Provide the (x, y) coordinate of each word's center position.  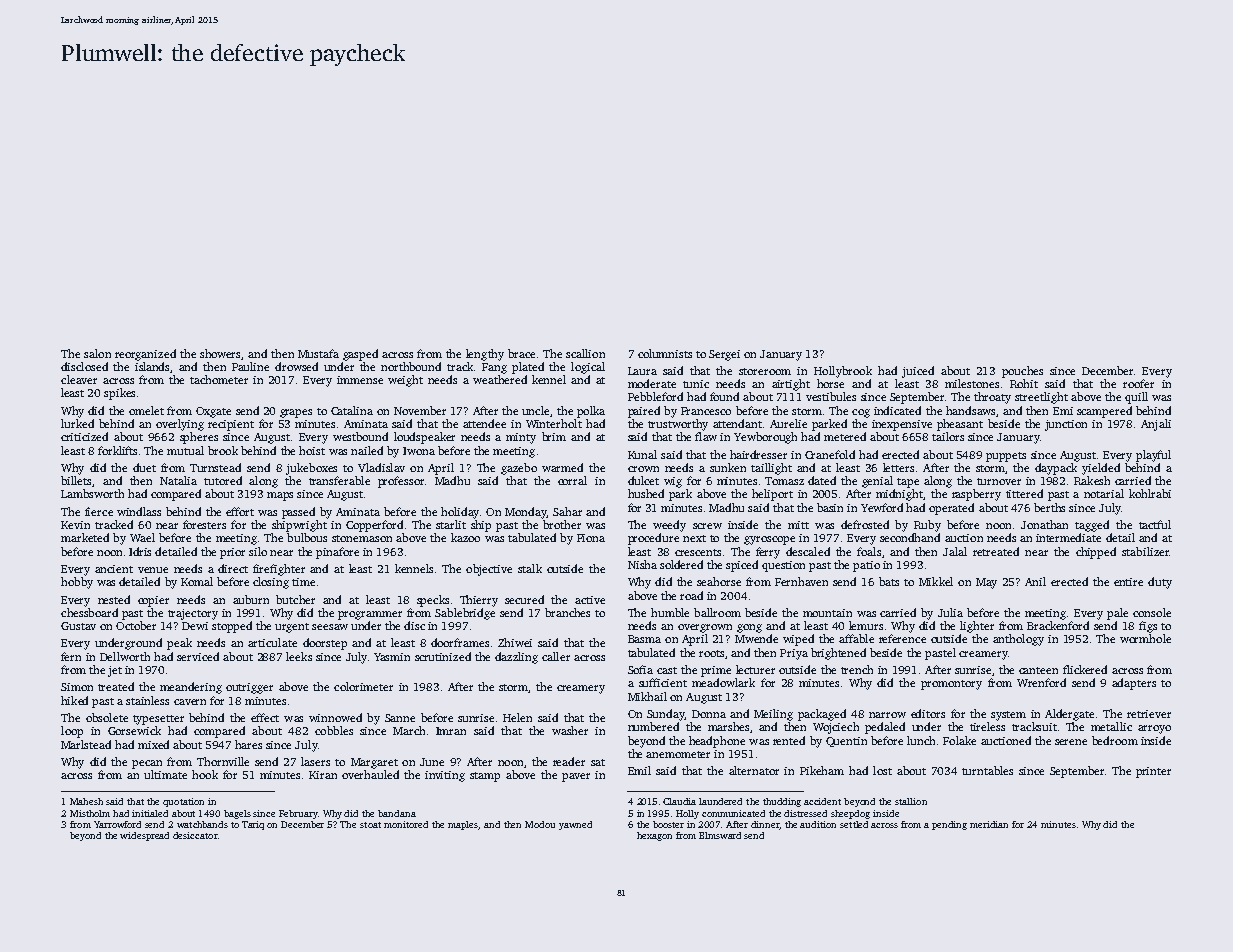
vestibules (831, 396)
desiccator (195, 835)
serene (1071, 742)
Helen (517, 717)
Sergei (724, 355)
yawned (575, 825)
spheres (199, 438)
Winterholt (554, 423)
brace (521, 353)
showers (220, 353)
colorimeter (363, 686)
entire (1128, 582)
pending (949, 825)
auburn (251, 599)
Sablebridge (465, 614)
